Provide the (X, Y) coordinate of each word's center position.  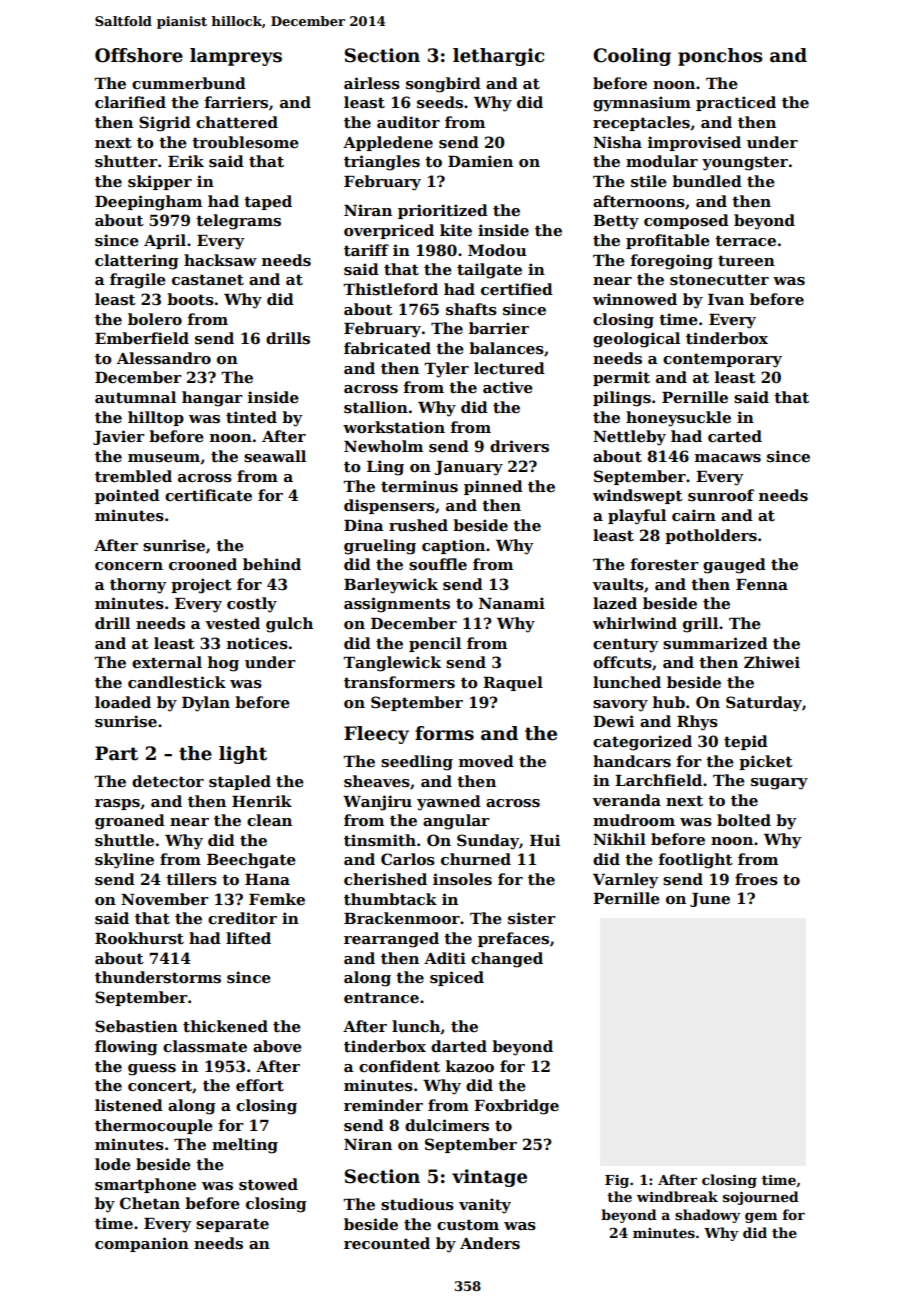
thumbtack (390, 899)
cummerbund (189, 83)
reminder (383, 1105)
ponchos (720, 57)
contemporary (722, 360)
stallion (376, 407)
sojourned (761, 1198)
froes (756, 879)
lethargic (498, 57)
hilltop (156, 418)
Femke (277, 899)
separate (232, 1225)
